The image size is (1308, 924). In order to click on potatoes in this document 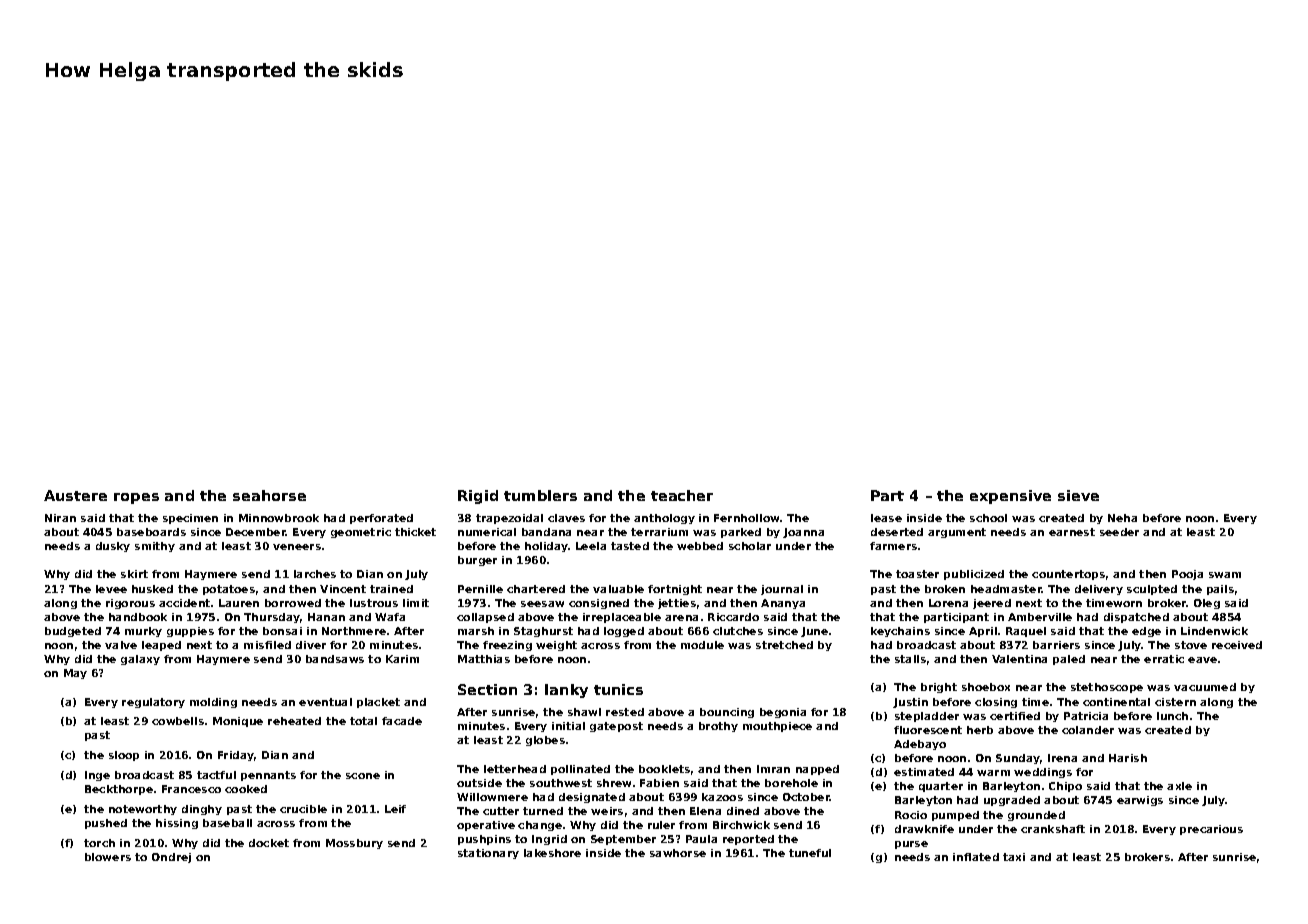, I will do `click(229, 590)`.
